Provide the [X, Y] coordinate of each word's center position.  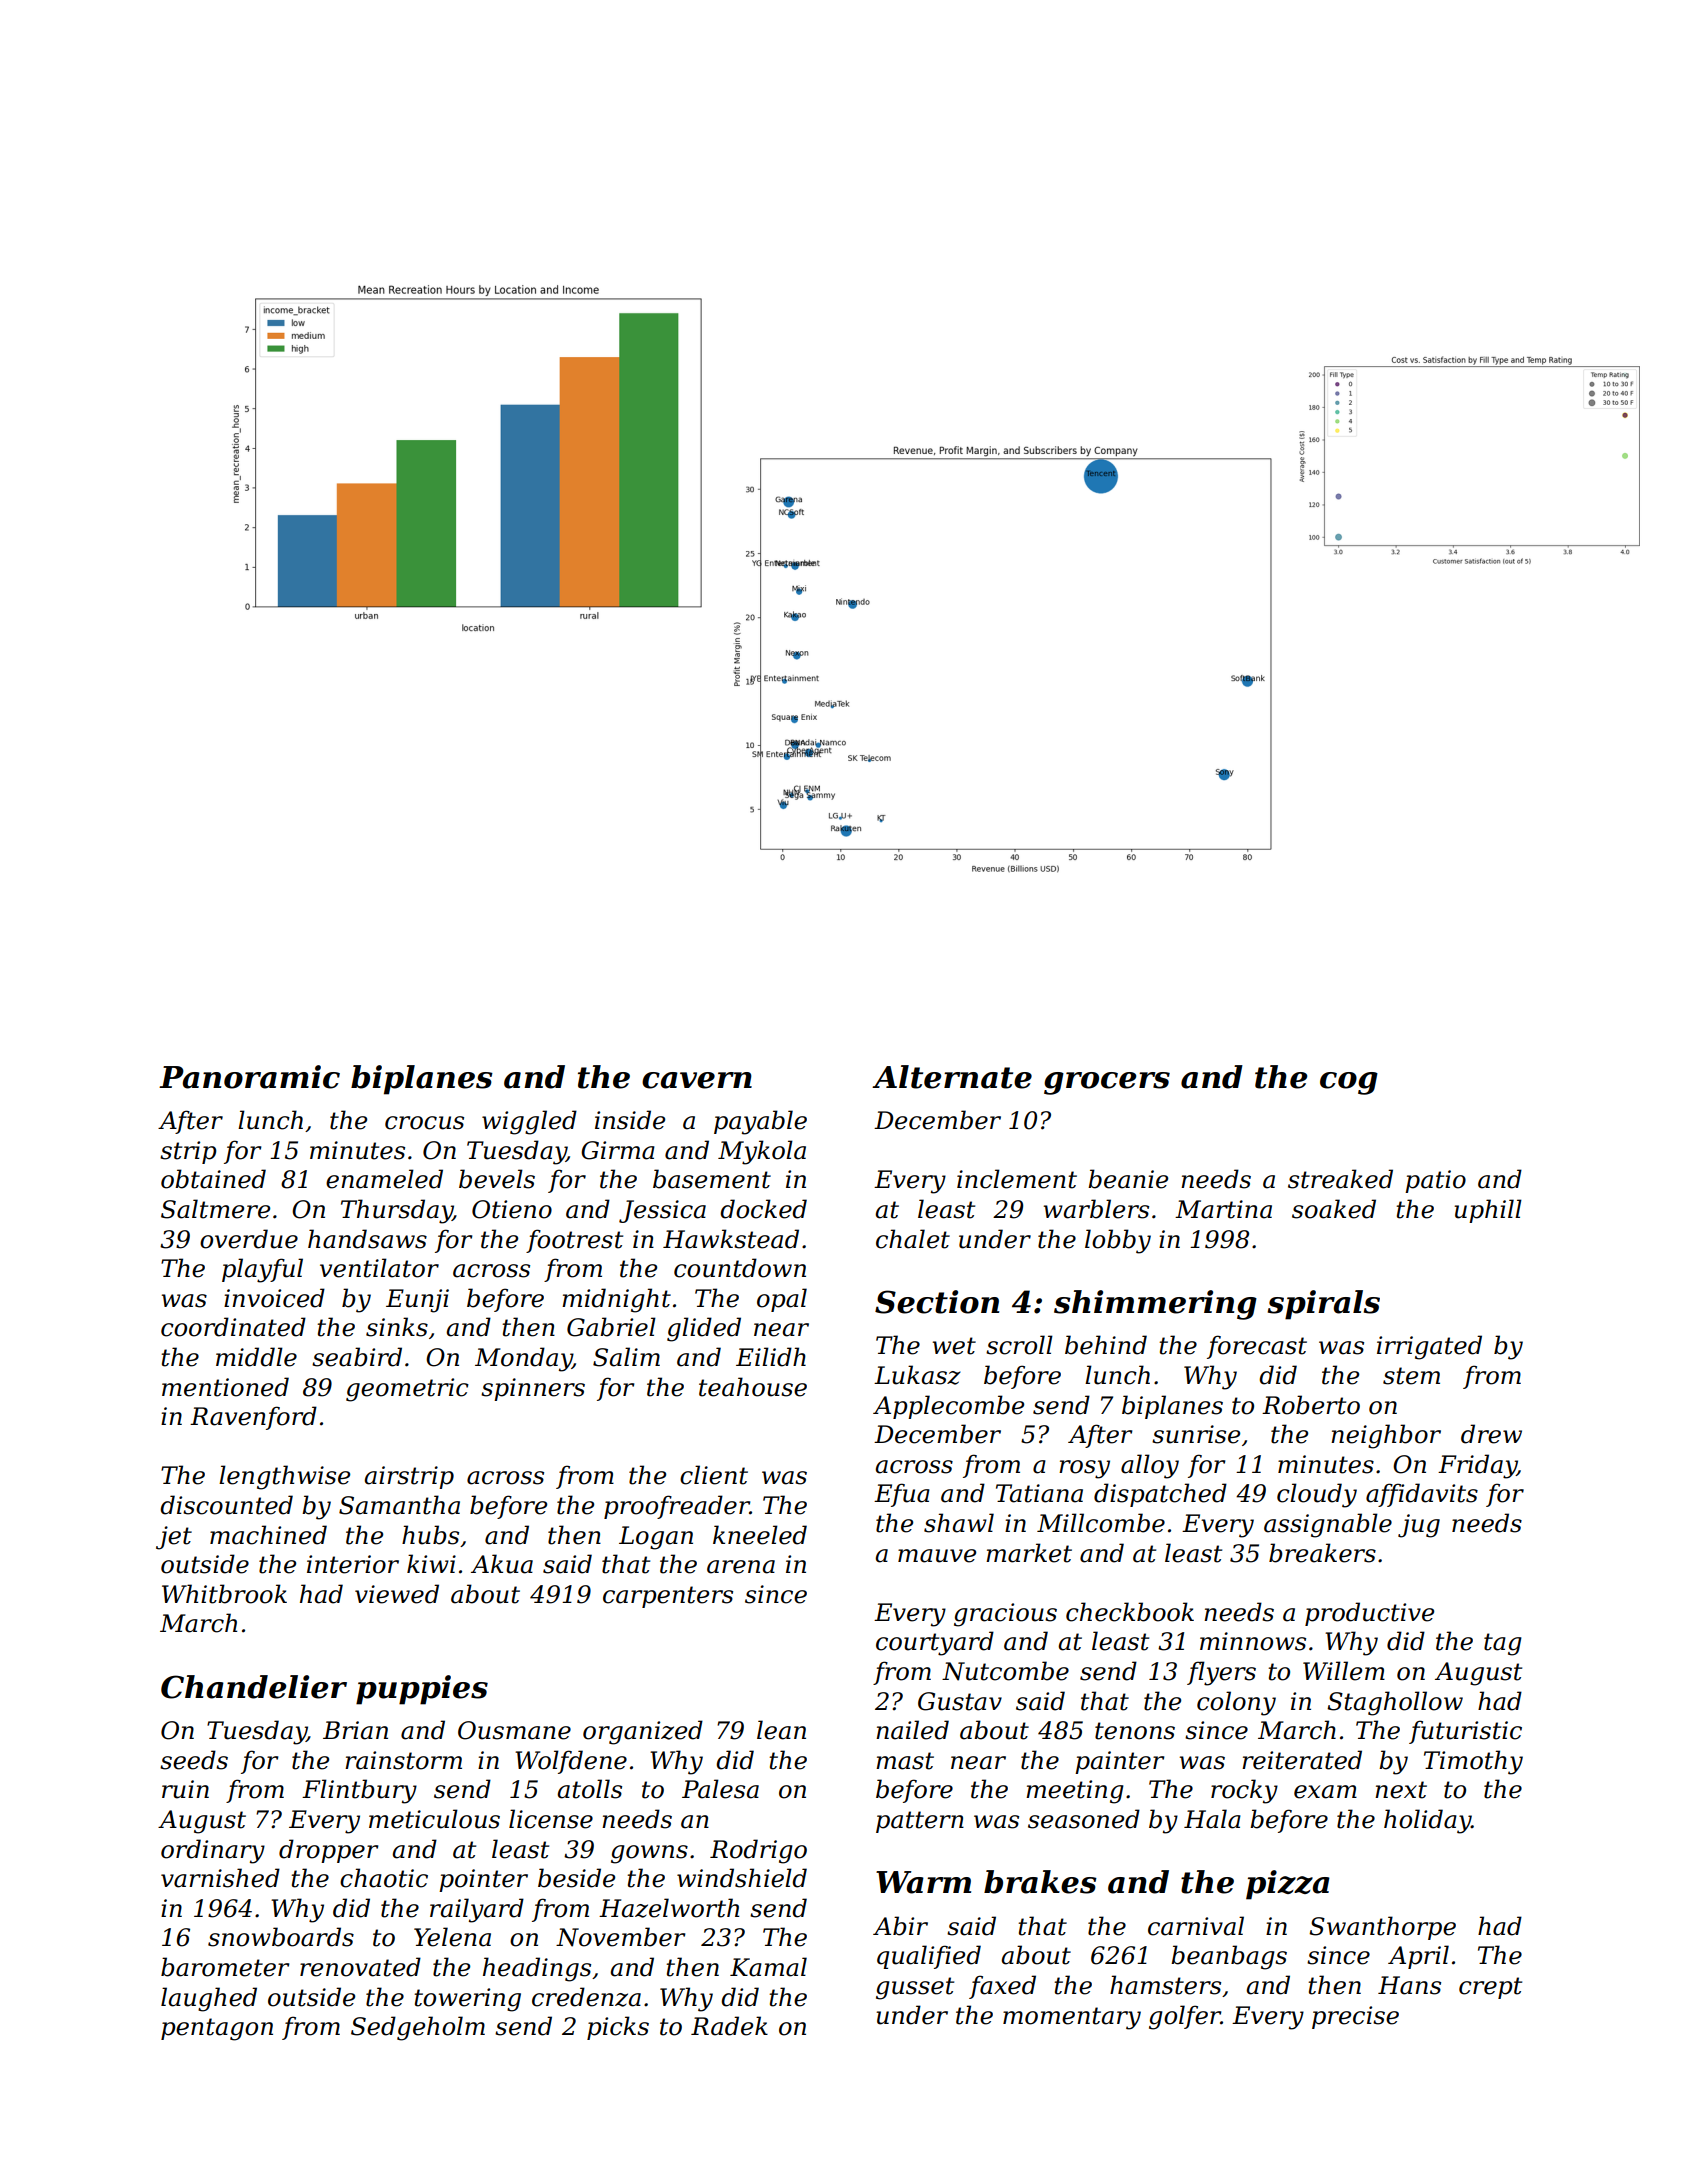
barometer [225, 1967]
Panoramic [249, 1077]
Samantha [399, 1505]
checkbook [1130, 1612]
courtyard [935, 1643]
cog [1349, 1083]
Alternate [952, 1077]
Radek [729, 2026]
